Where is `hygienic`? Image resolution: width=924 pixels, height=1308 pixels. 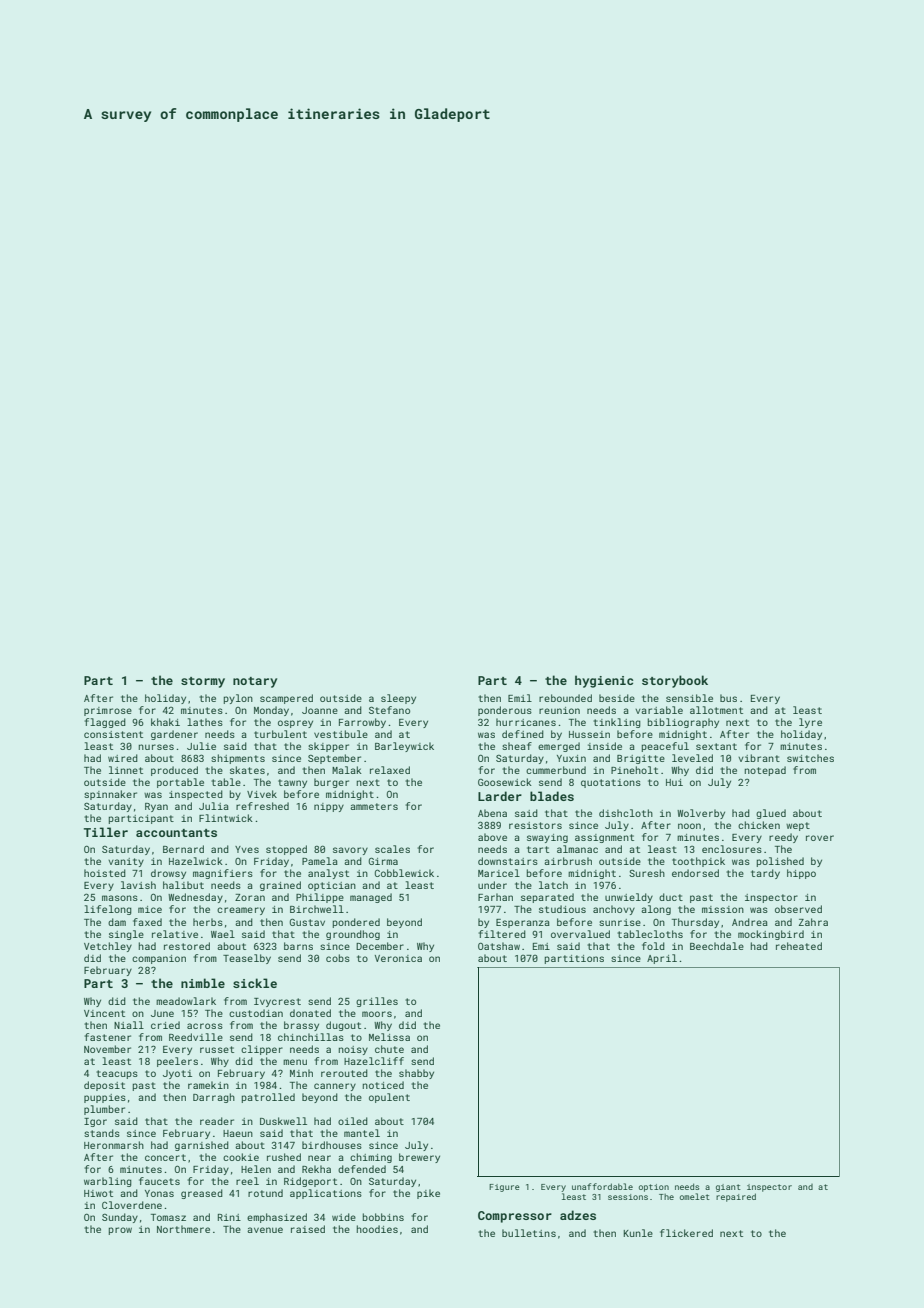 hygienic is located at coordinates (604, 681).
